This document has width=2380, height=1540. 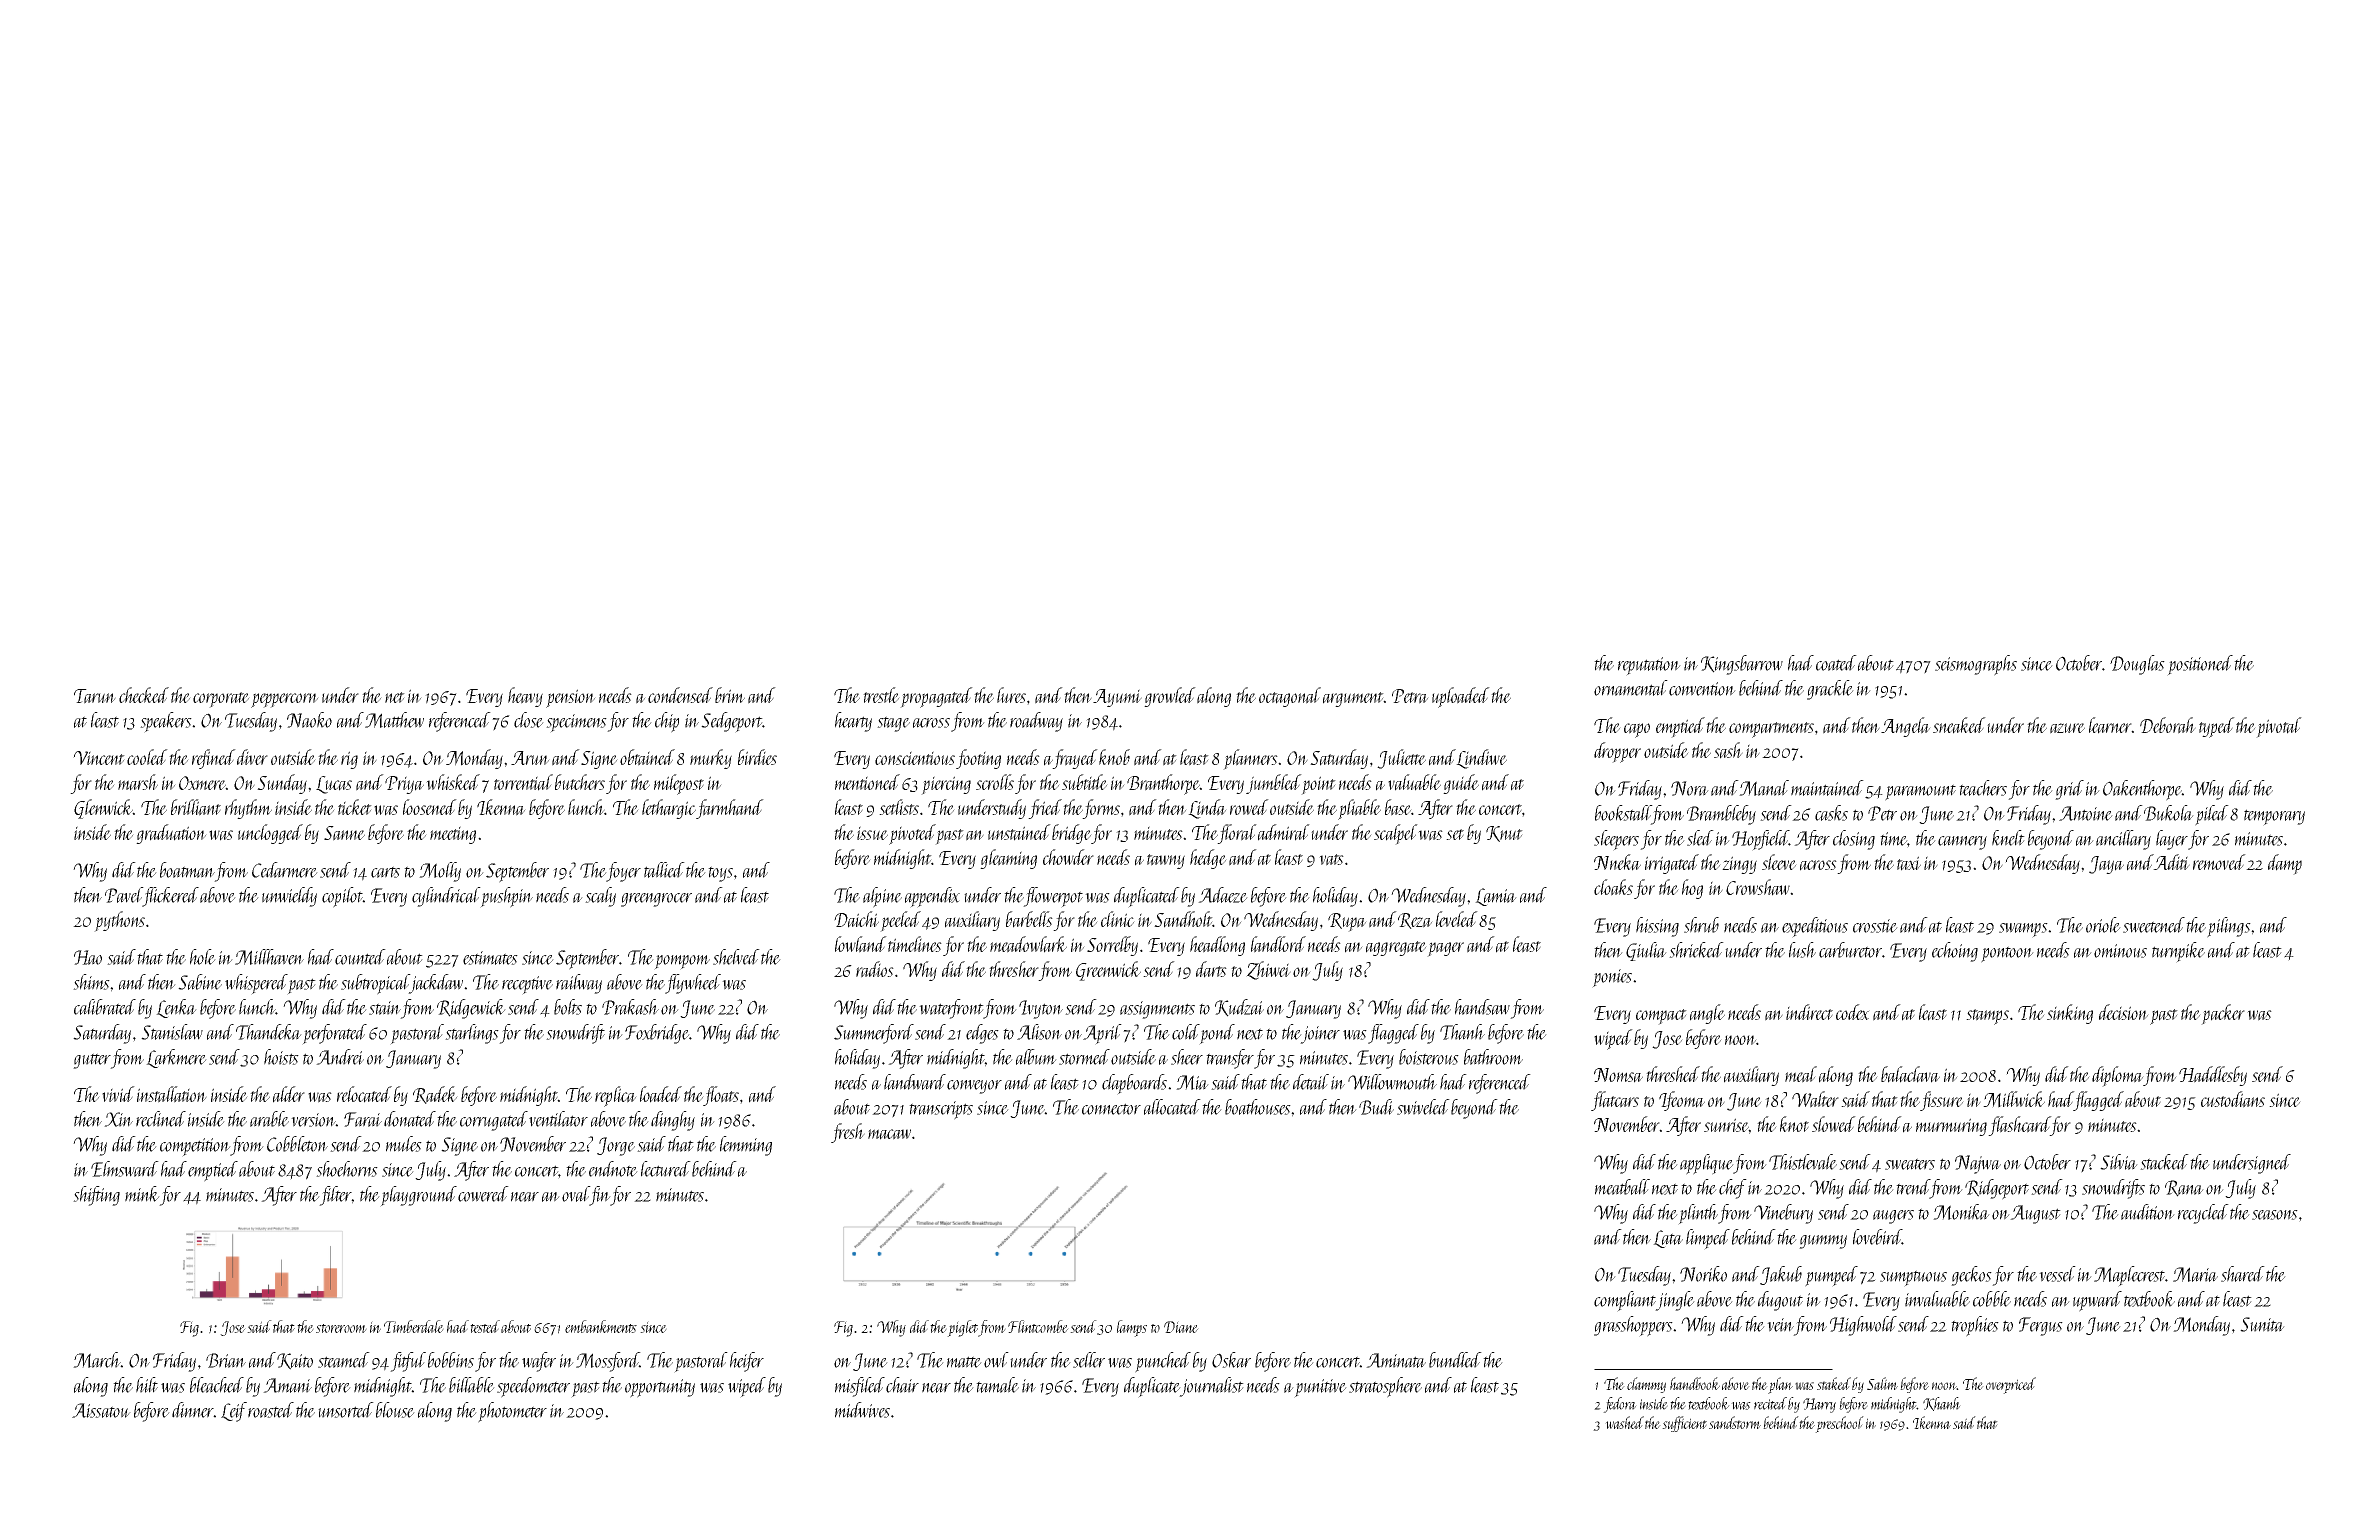 What do you see at coordinates (1625, 1301) in the document?
I see `compliant` at bounding box center [1625, 1301].
